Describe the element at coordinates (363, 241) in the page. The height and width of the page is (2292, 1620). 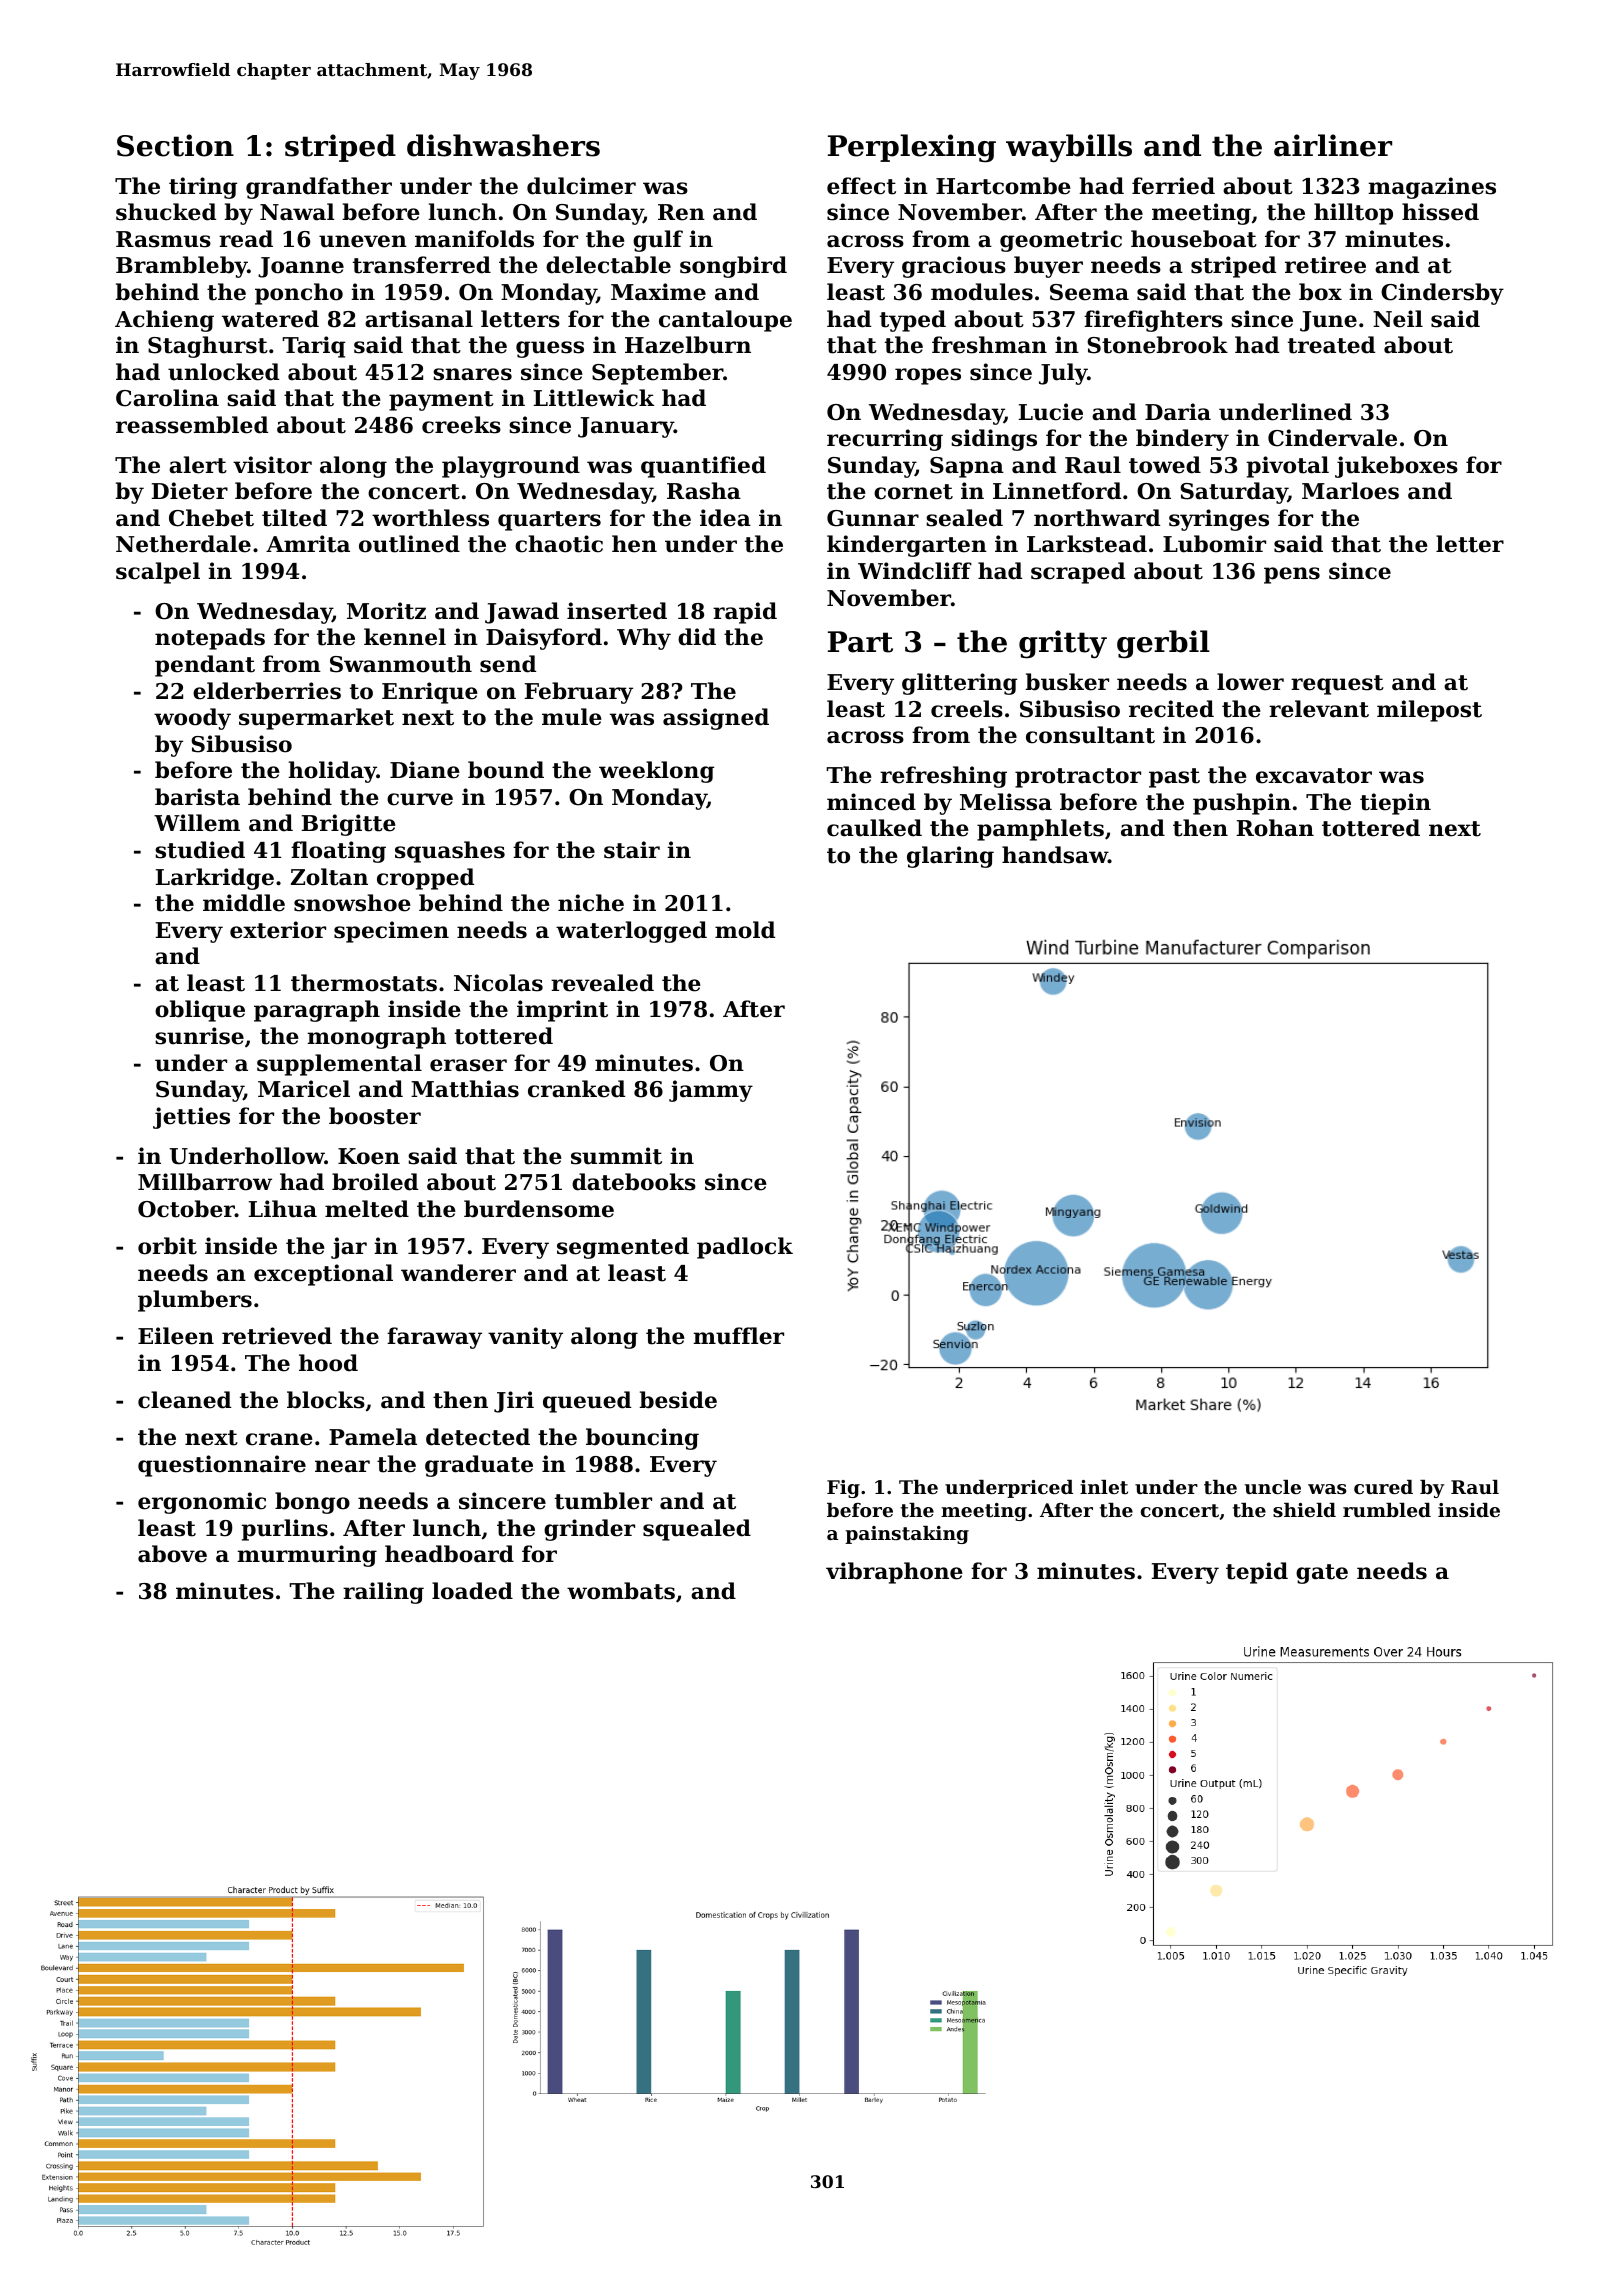
I see `uneven` at that location.
